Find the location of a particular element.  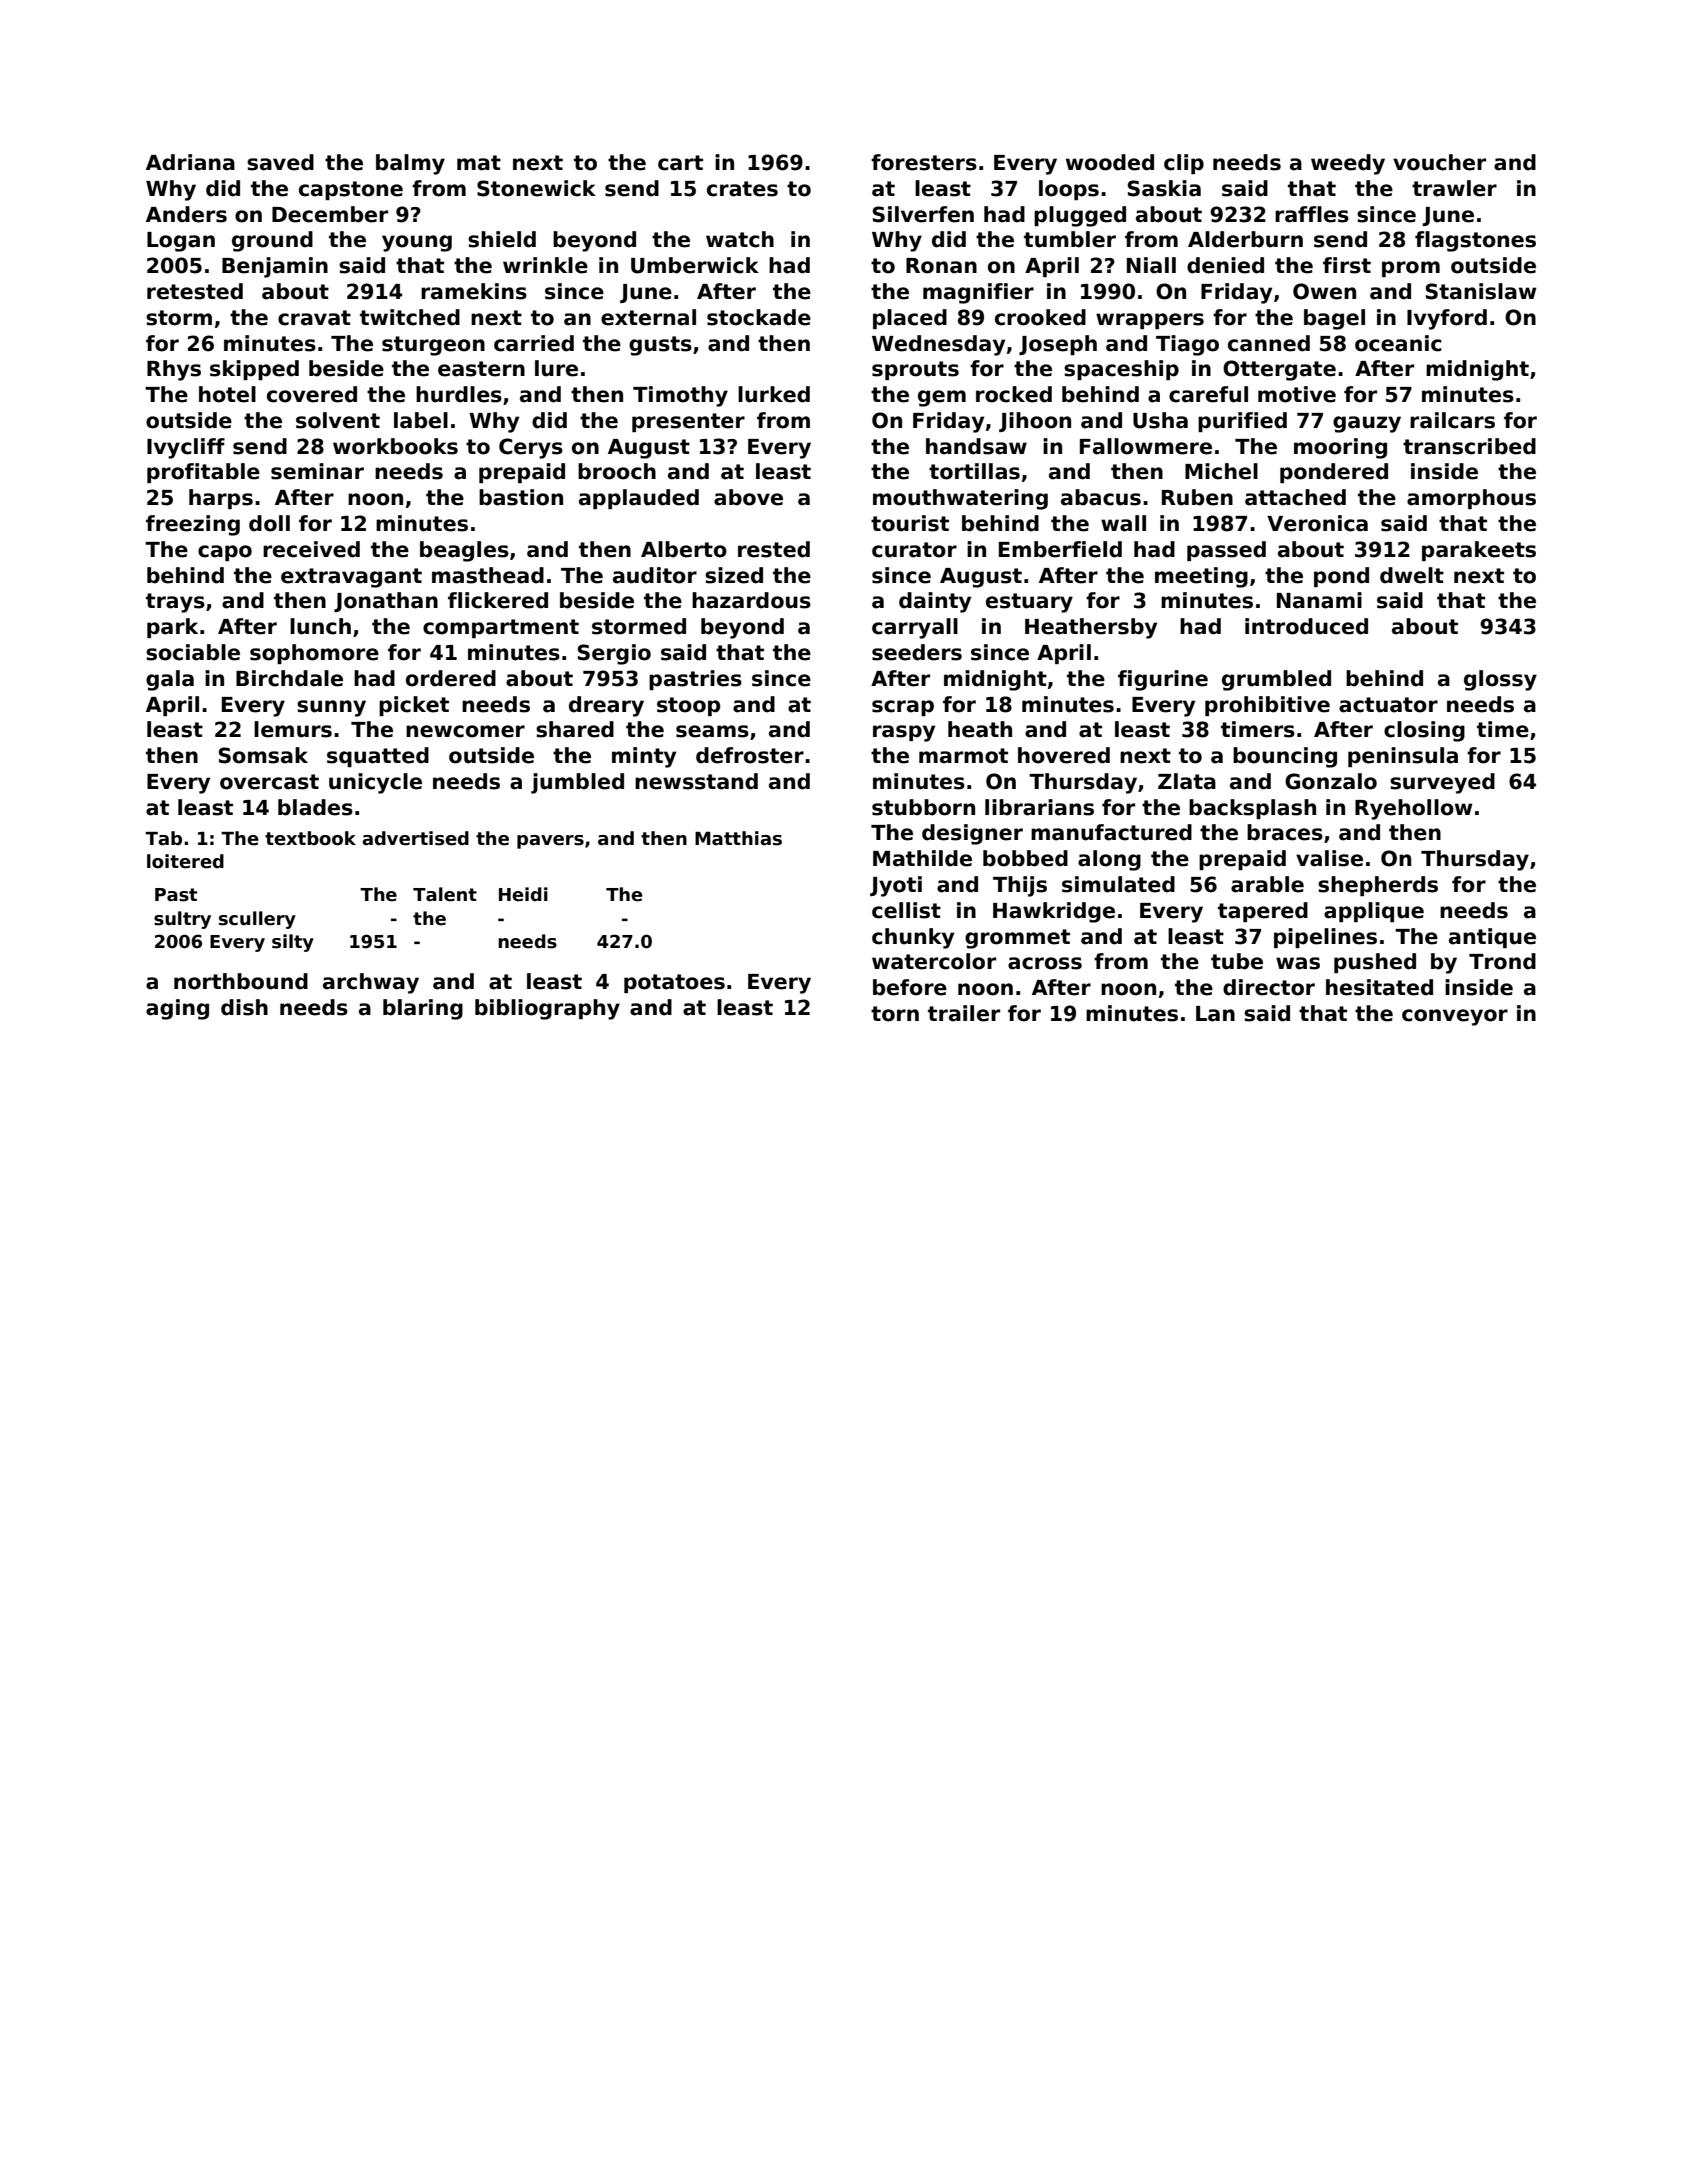

cart is located at coordinates (680, 163).
